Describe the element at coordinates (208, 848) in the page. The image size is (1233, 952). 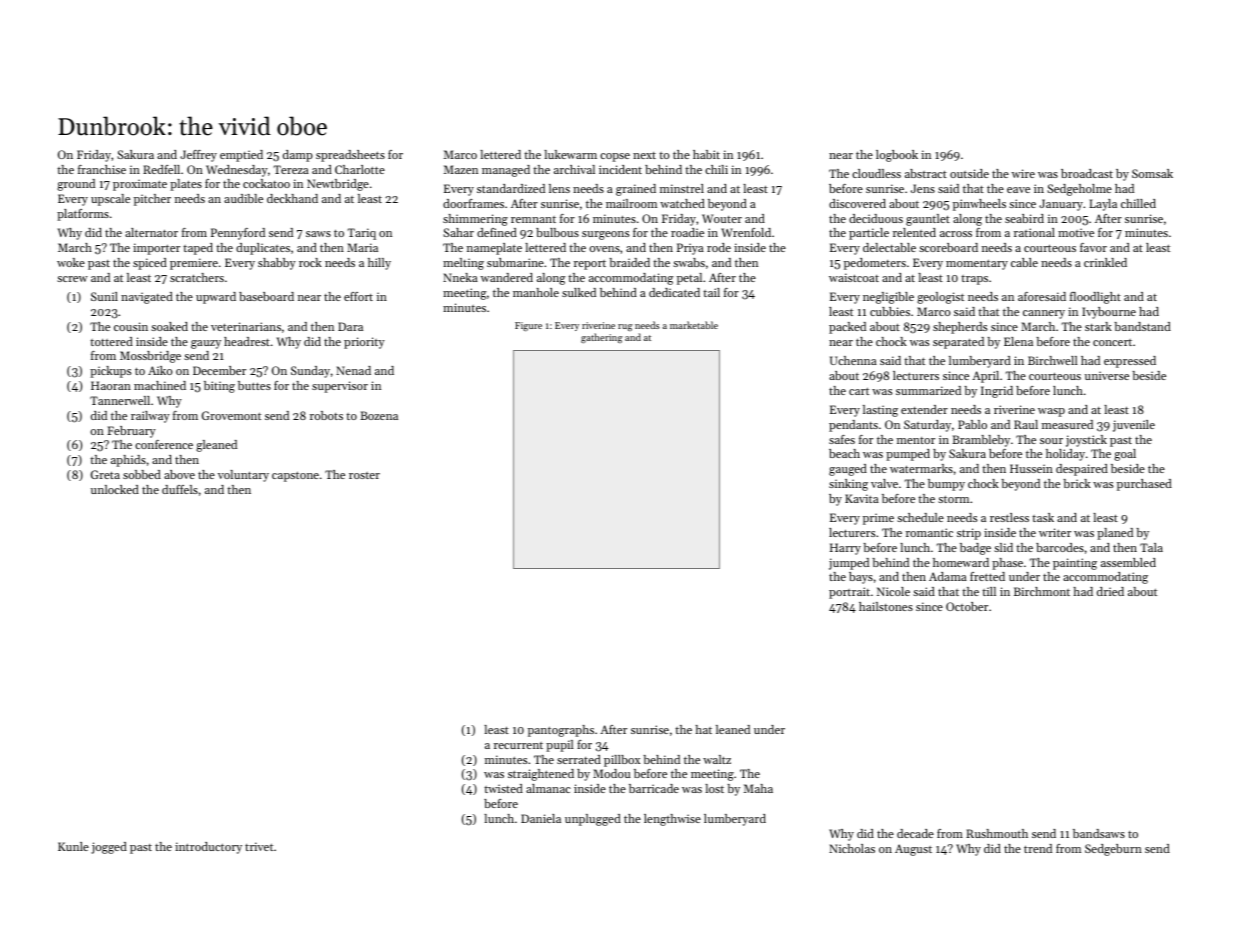
I see `introductory` at that location.
